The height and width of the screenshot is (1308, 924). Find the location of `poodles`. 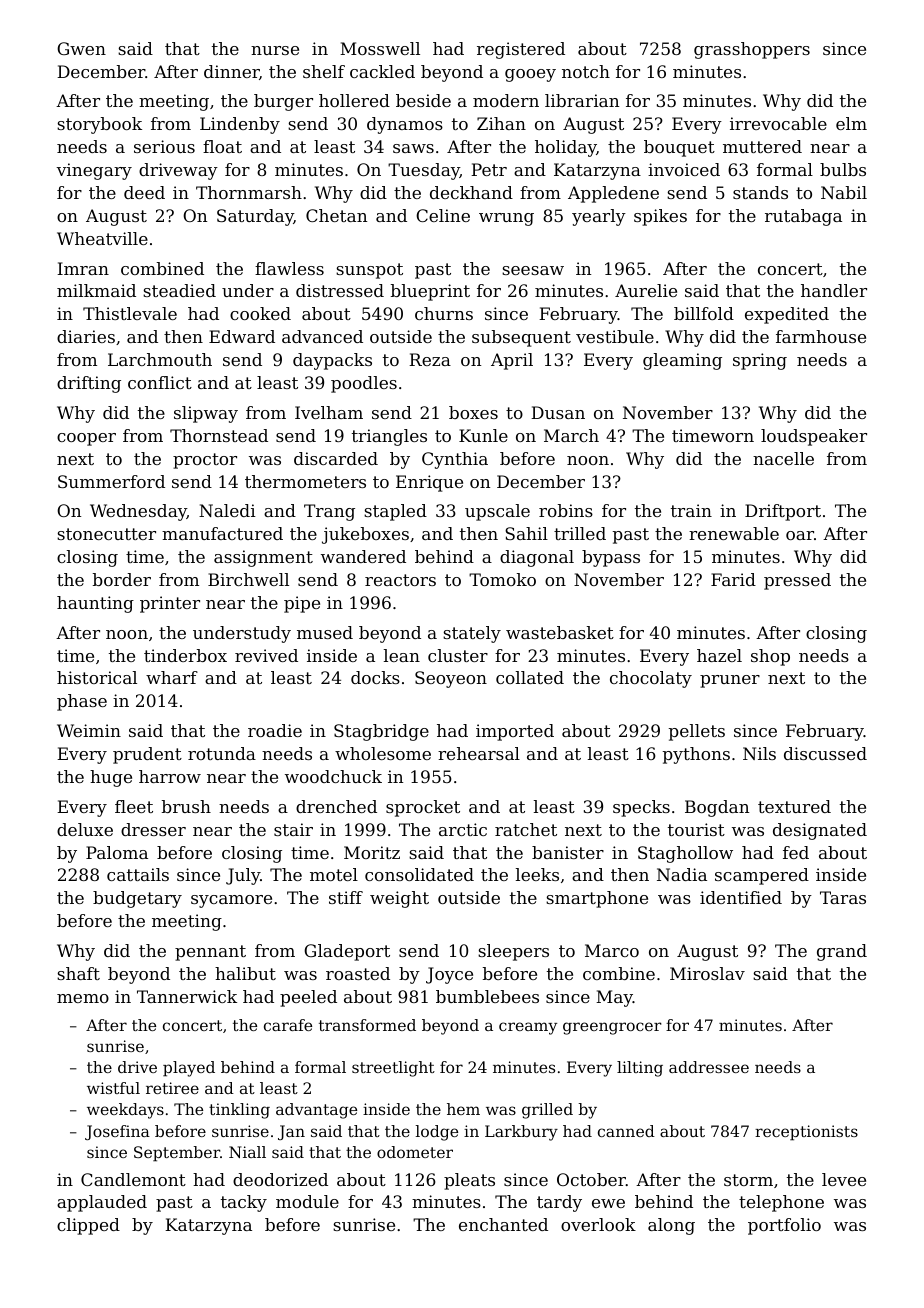

poodles is located at coordinates (364, 384).
